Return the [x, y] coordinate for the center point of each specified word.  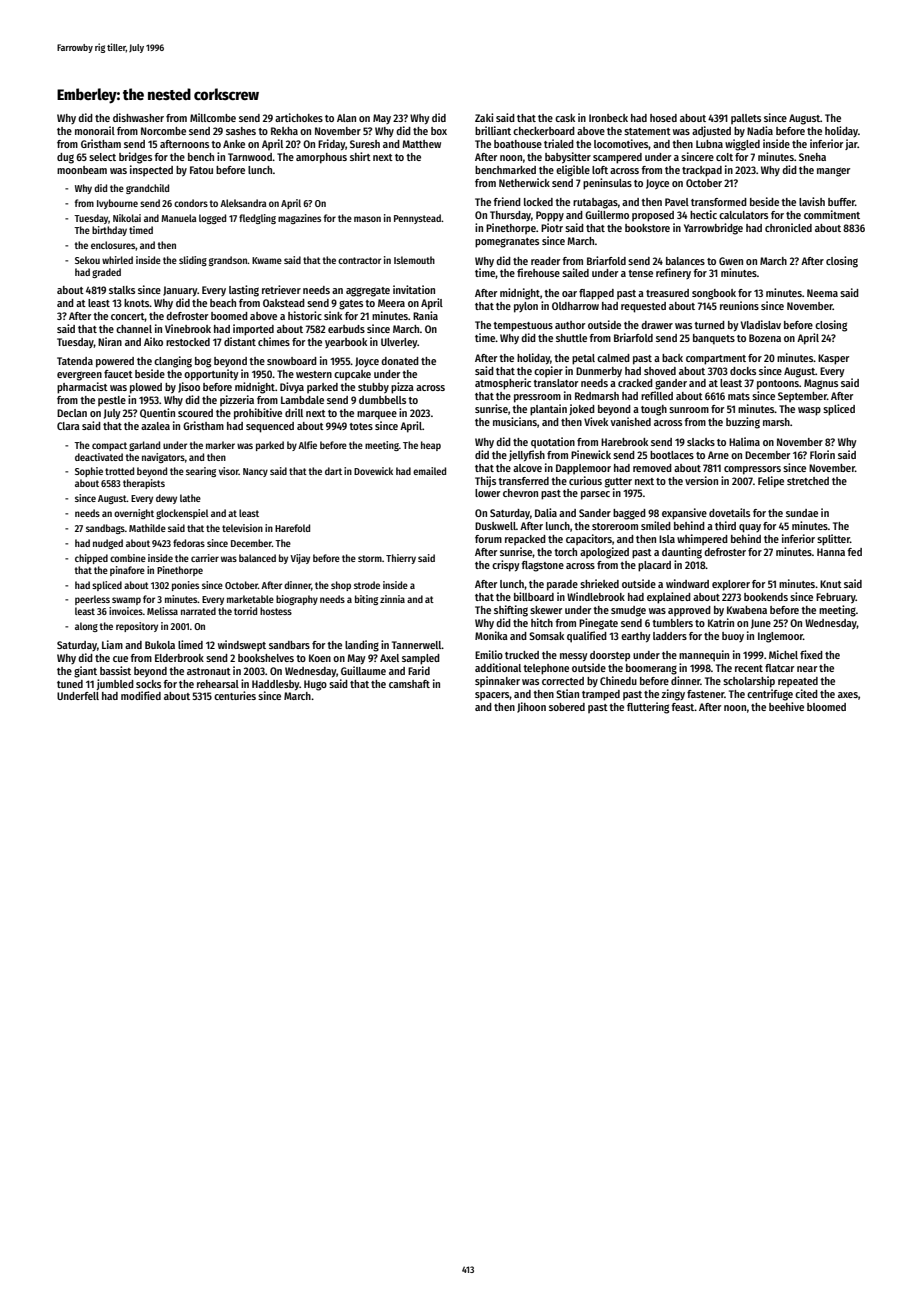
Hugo [315, 685]
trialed [559, 143]
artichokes [299, 117]
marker [220, 445]
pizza [402, 388]
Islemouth [414, 260]
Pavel [677, 202]
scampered [617, 158]
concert [128, 317]
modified [141, 695]
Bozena [765, 338]
